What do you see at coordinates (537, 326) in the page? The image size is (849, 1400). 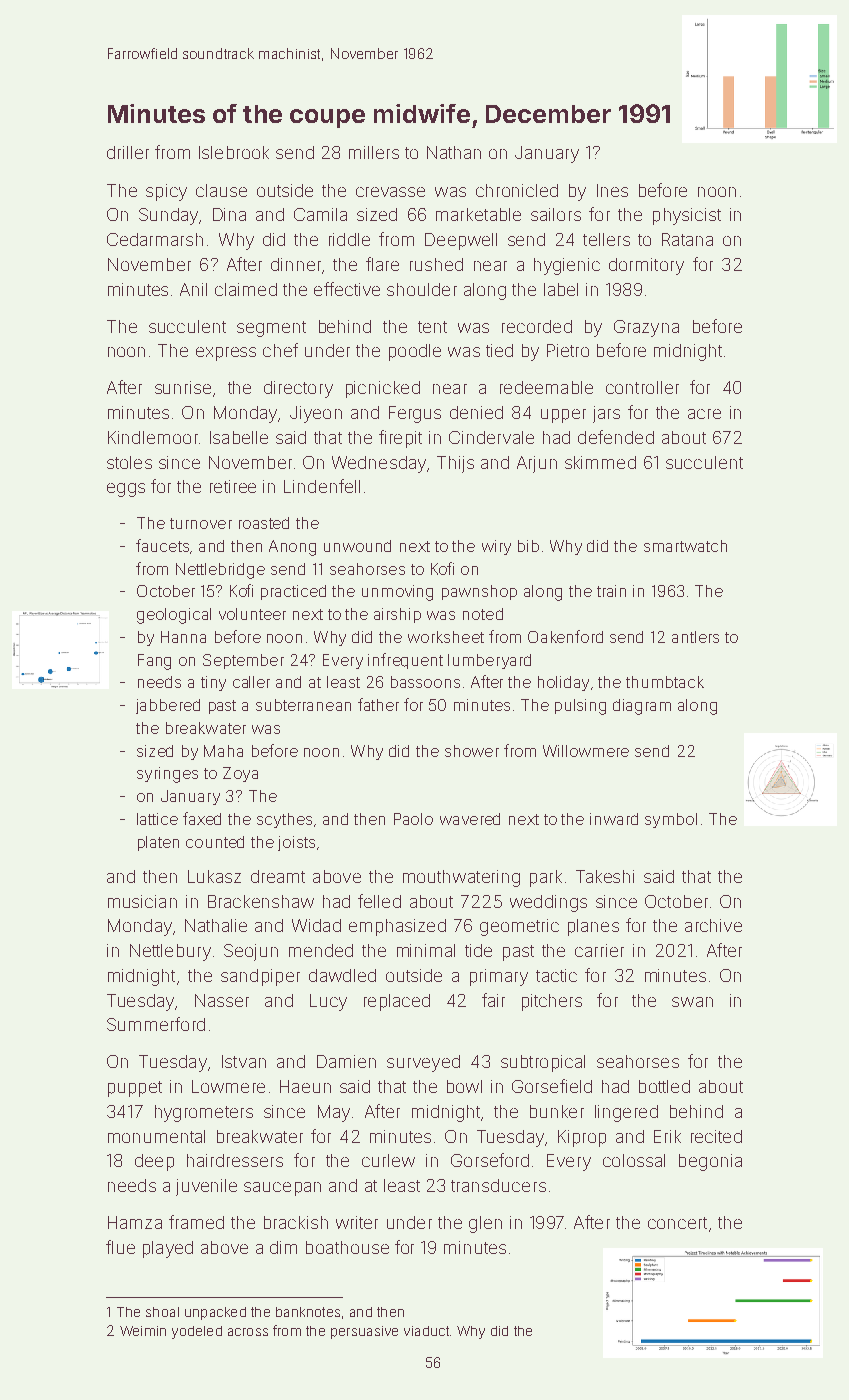 I see `recorded` at bounding box center [537, 326].
